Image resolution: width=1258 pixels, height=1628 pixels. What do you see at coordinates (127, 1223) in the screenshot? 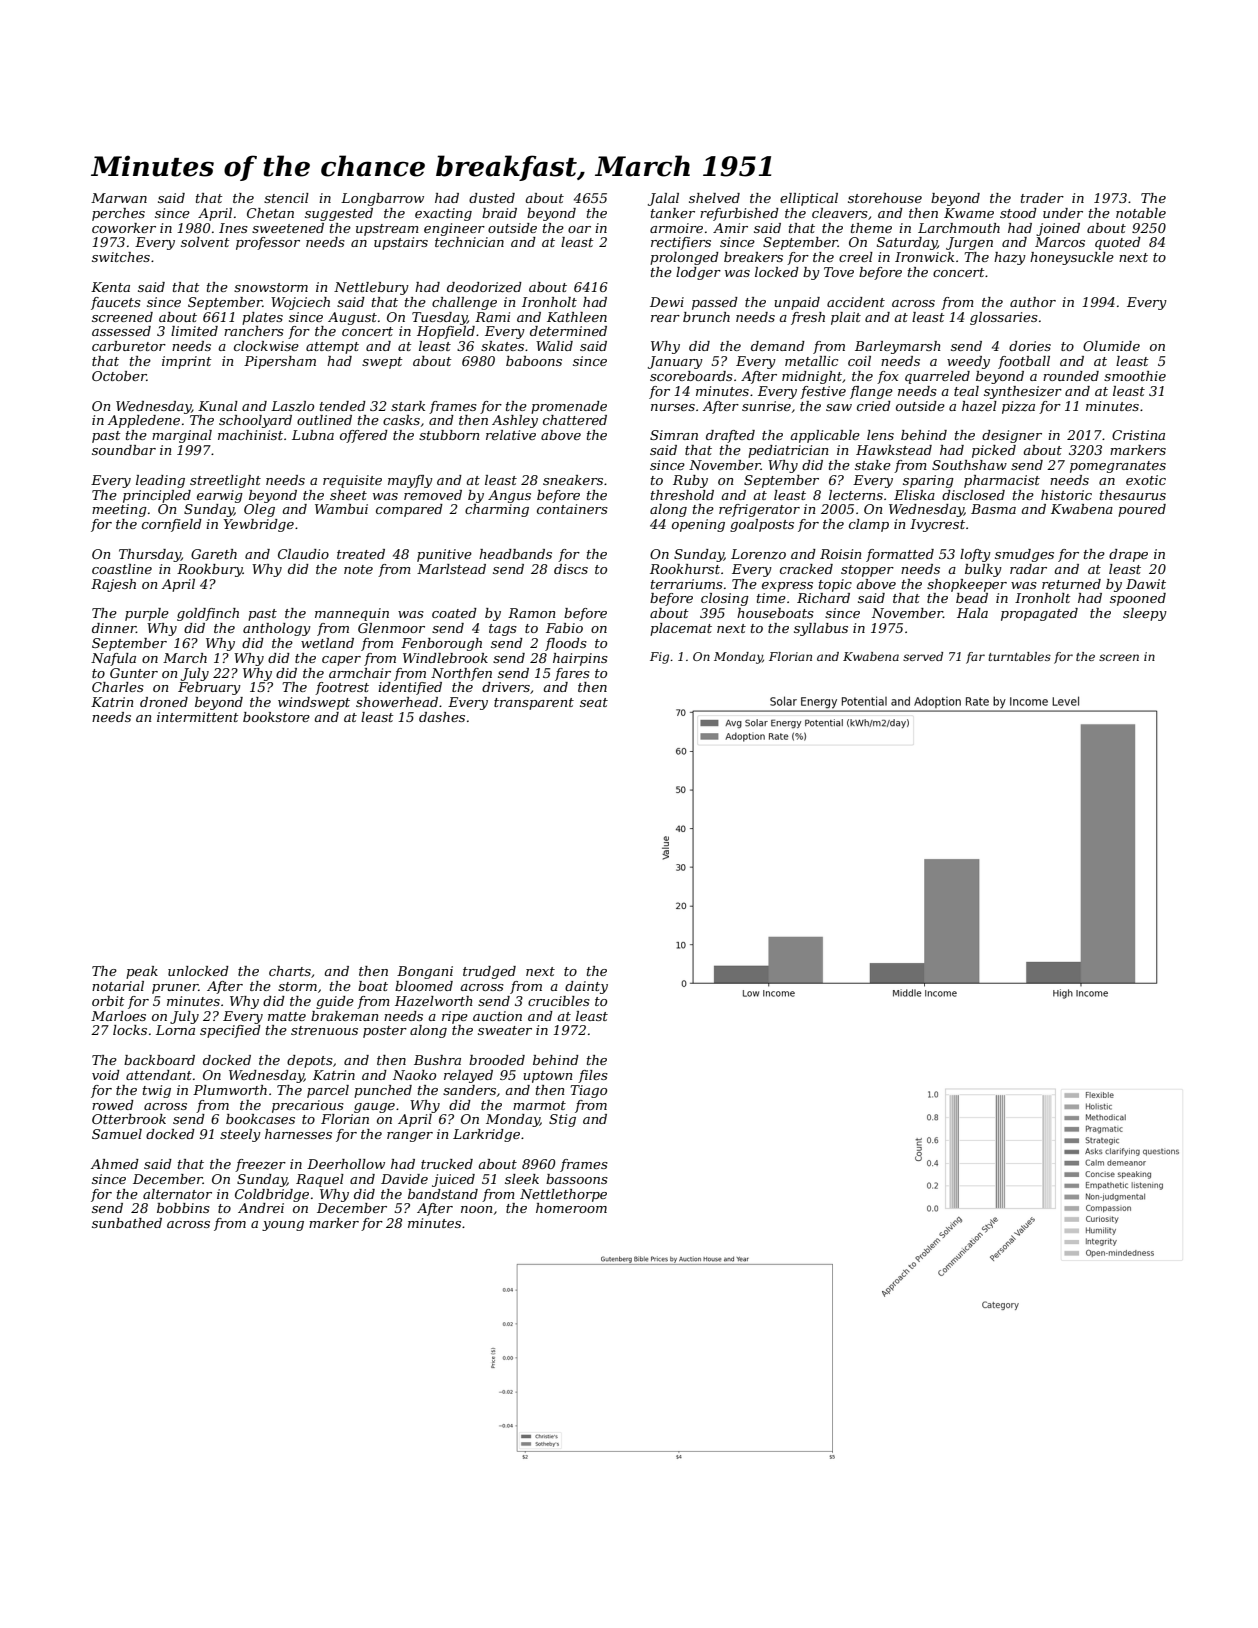
I see `sunbathed` at bounding box center [127, 1223].
